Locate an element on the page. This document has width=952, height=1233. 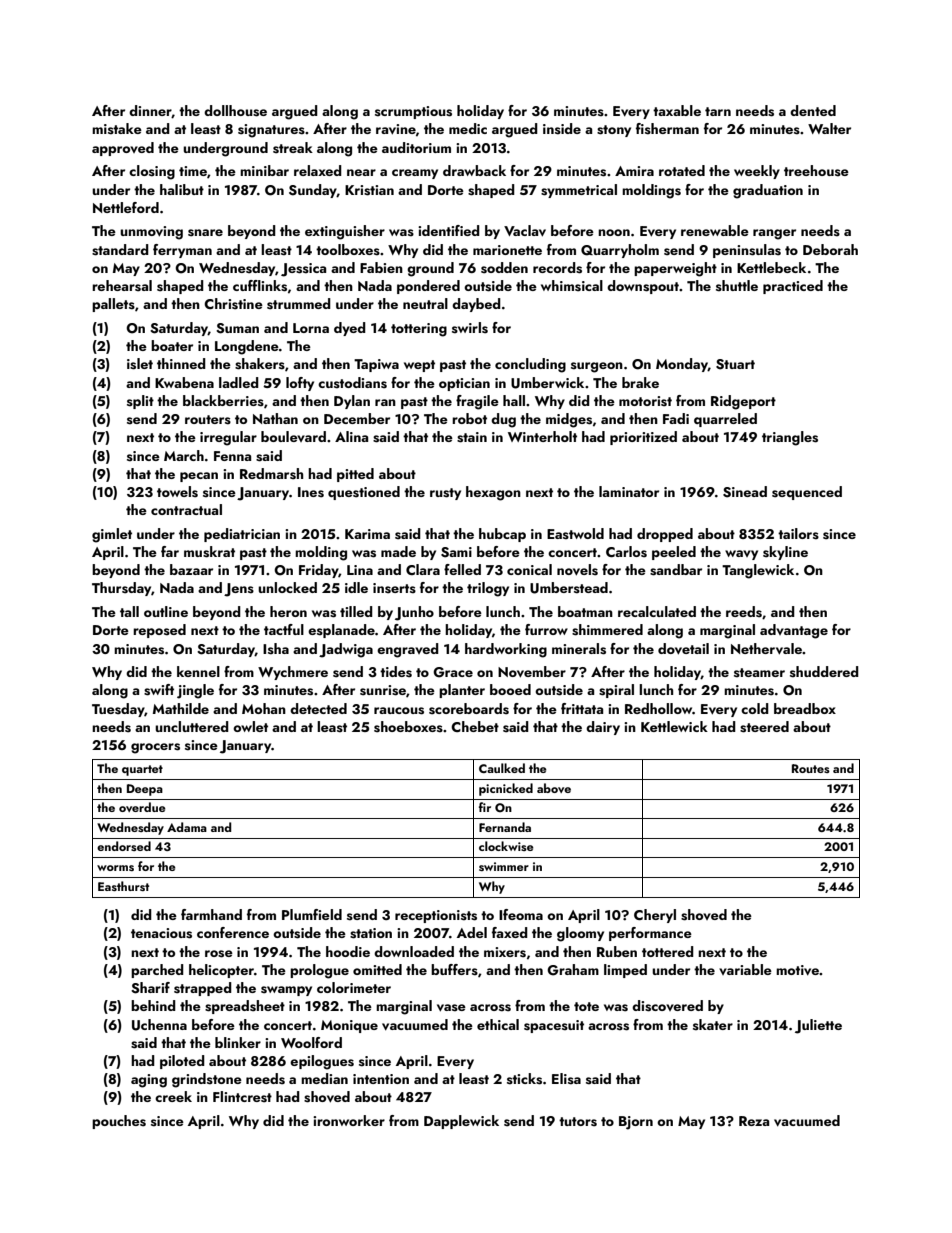
boater is located at coordinates (172, 345).
